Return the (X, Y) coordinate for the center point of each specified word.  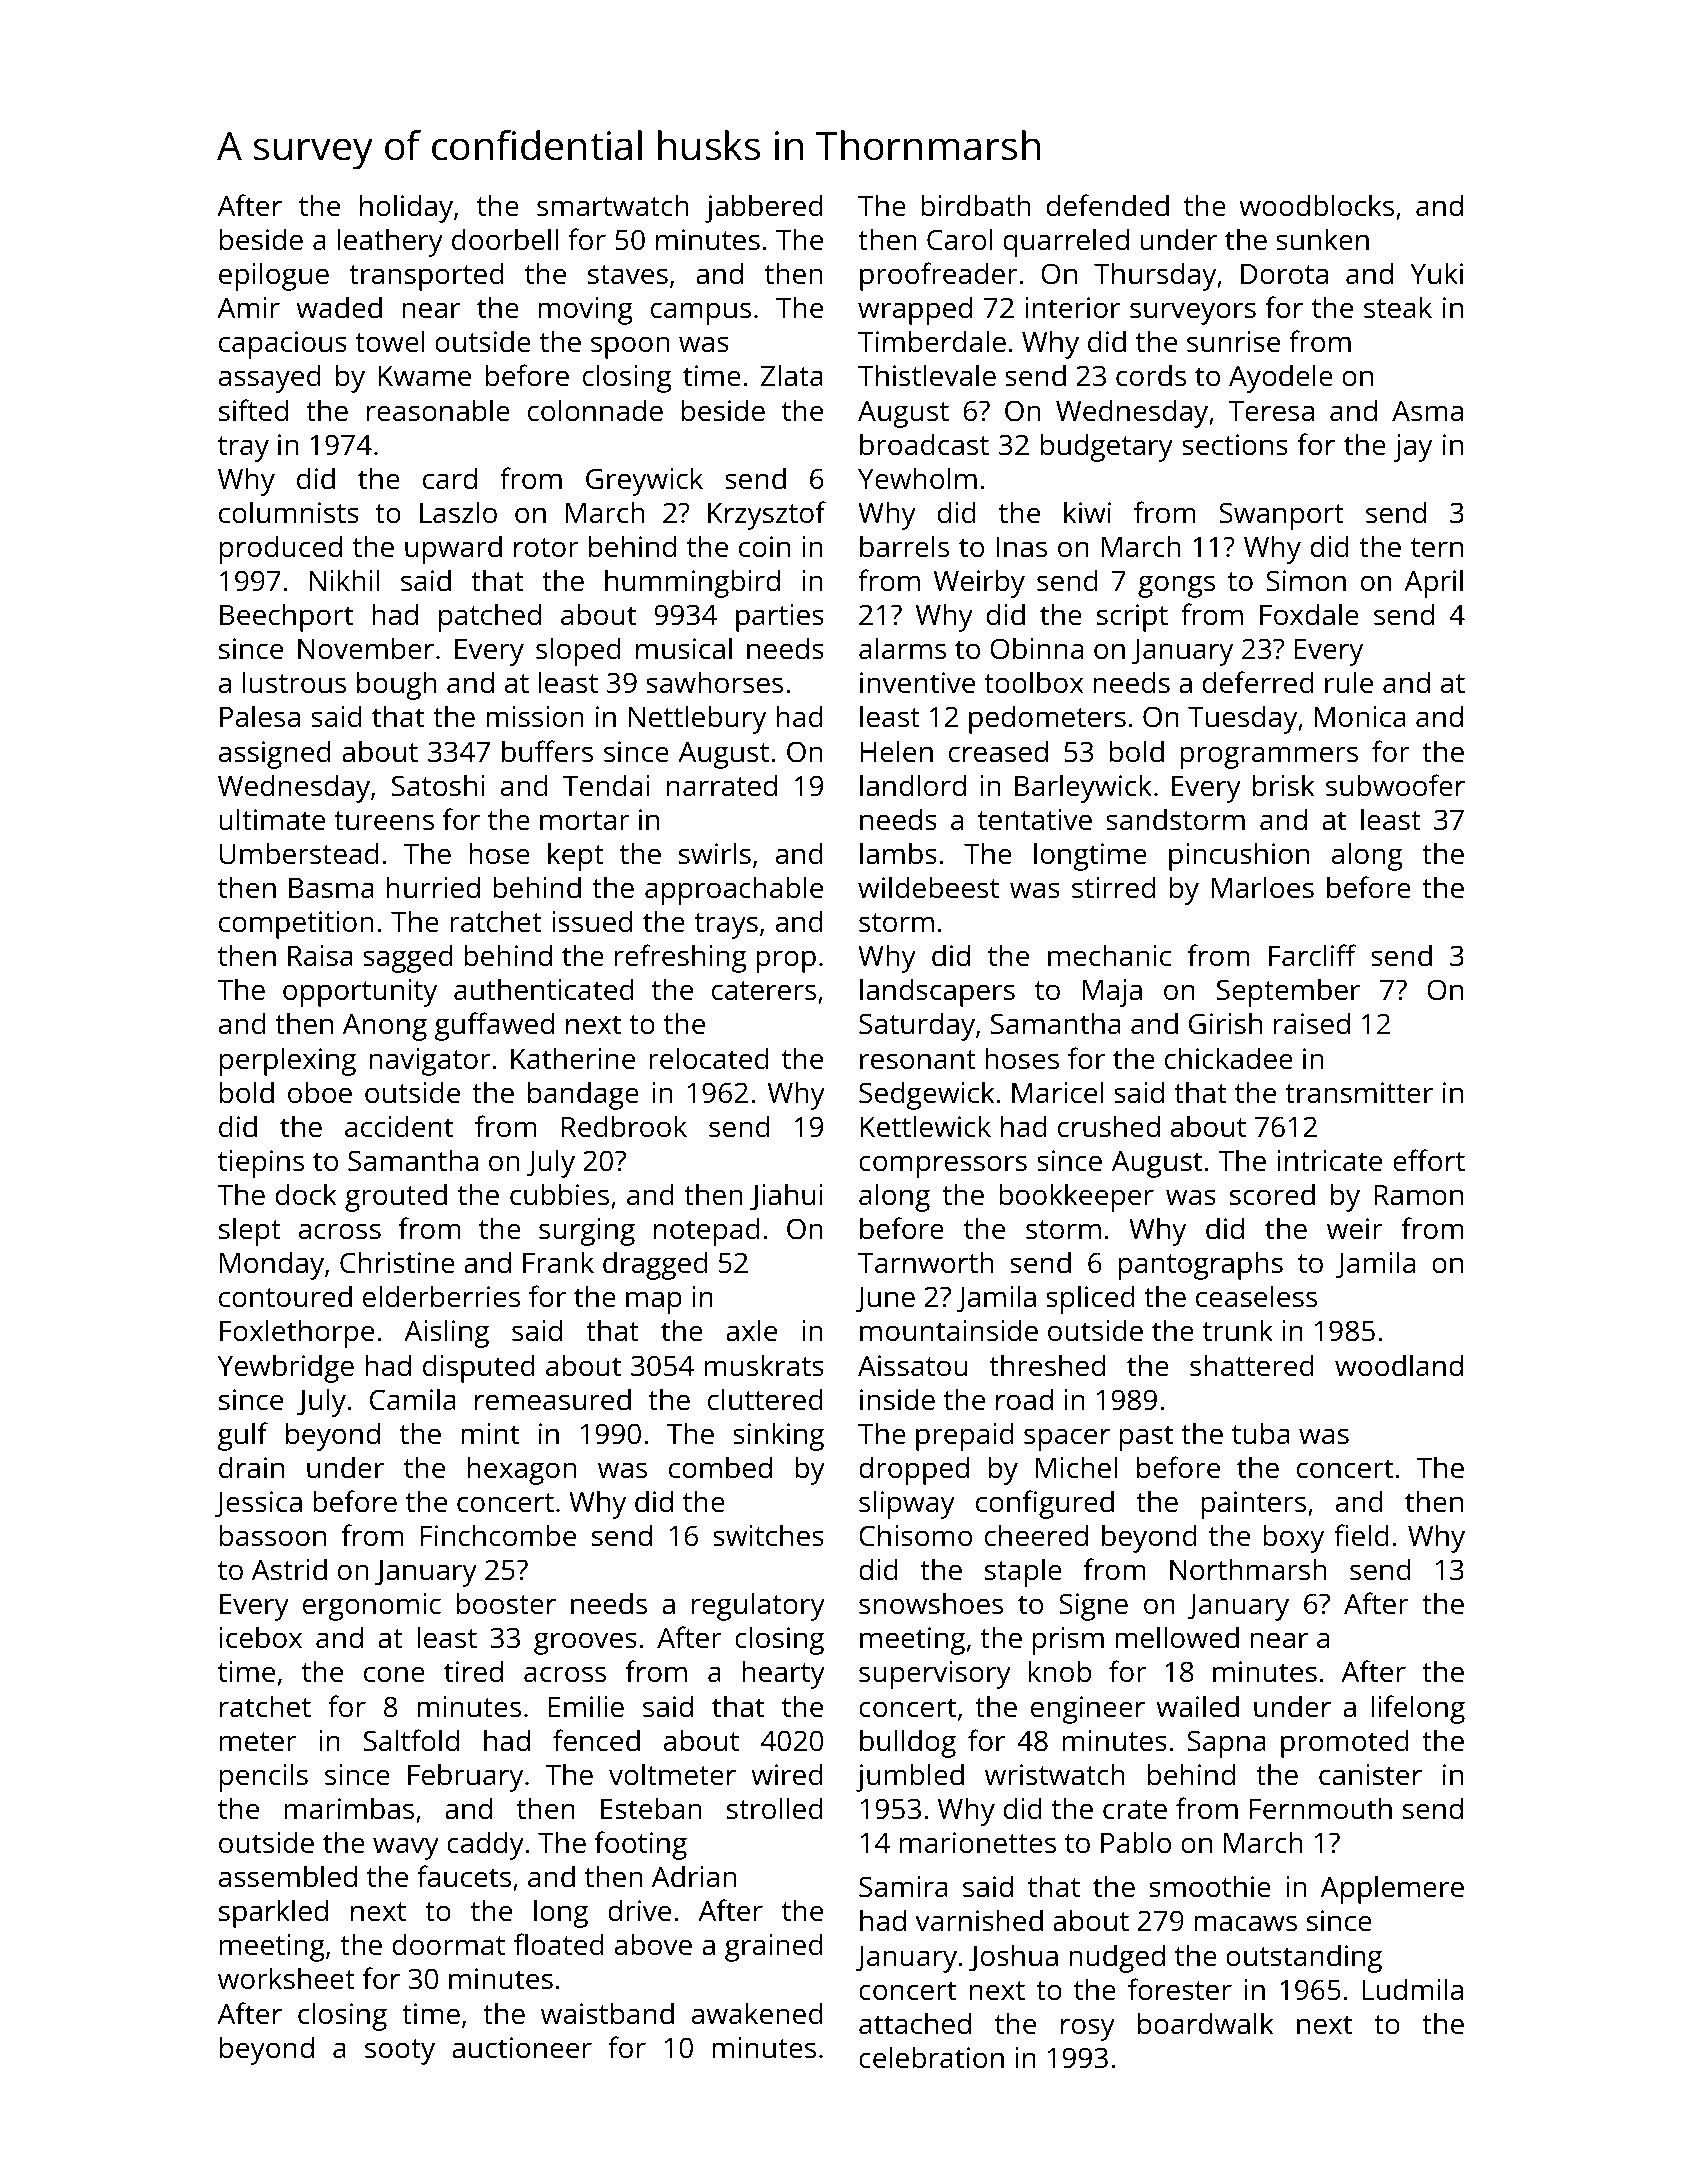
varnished (979, 1920)
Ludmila (1412, 1989)
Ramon (1418, 1195)
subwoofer (1395, 785)
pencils (264, 1777)
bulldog (908, 1743)
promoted (1345, 1743)
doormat (449, 1944)
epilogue (274, 276)
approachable (734, 890)
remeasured (553, 1399)
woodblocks (1316, 205)
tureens (384, 821)
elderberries (441, 1296)
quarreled (1066, 242)
